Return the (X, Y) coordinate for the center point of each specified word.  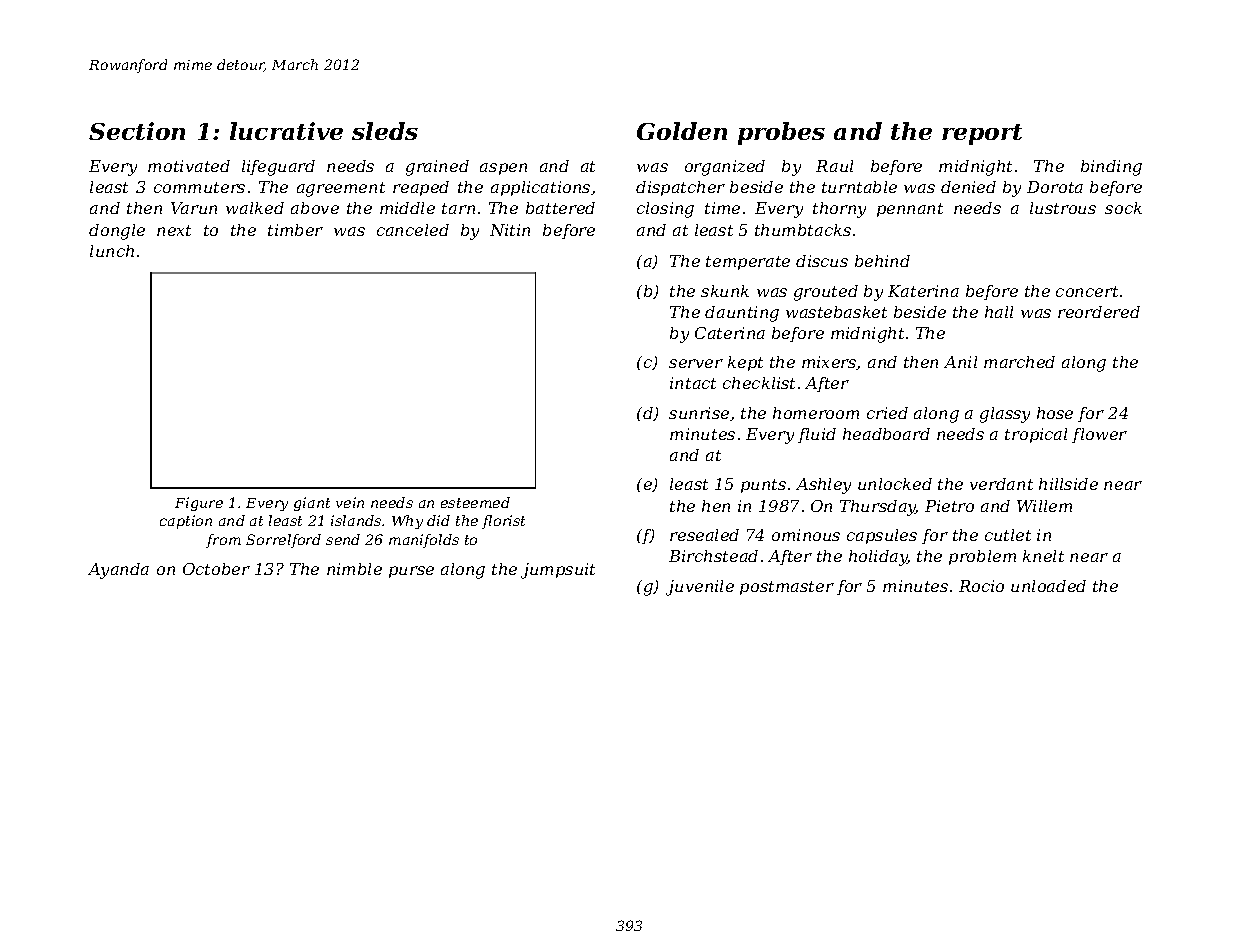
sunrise (699, 413)
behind (882, 261)
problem (982, 557)
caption (186, 522)
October (216, 569)
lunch (112, 251)
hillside (1068, 484)
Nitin (510, 230)
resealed (704, 535)
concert (1087, 291)
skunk (725, 291)
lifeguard (278, 168)
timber (295, 230)
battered (560, 208)
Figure (199, 504)
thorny (839, 210)
